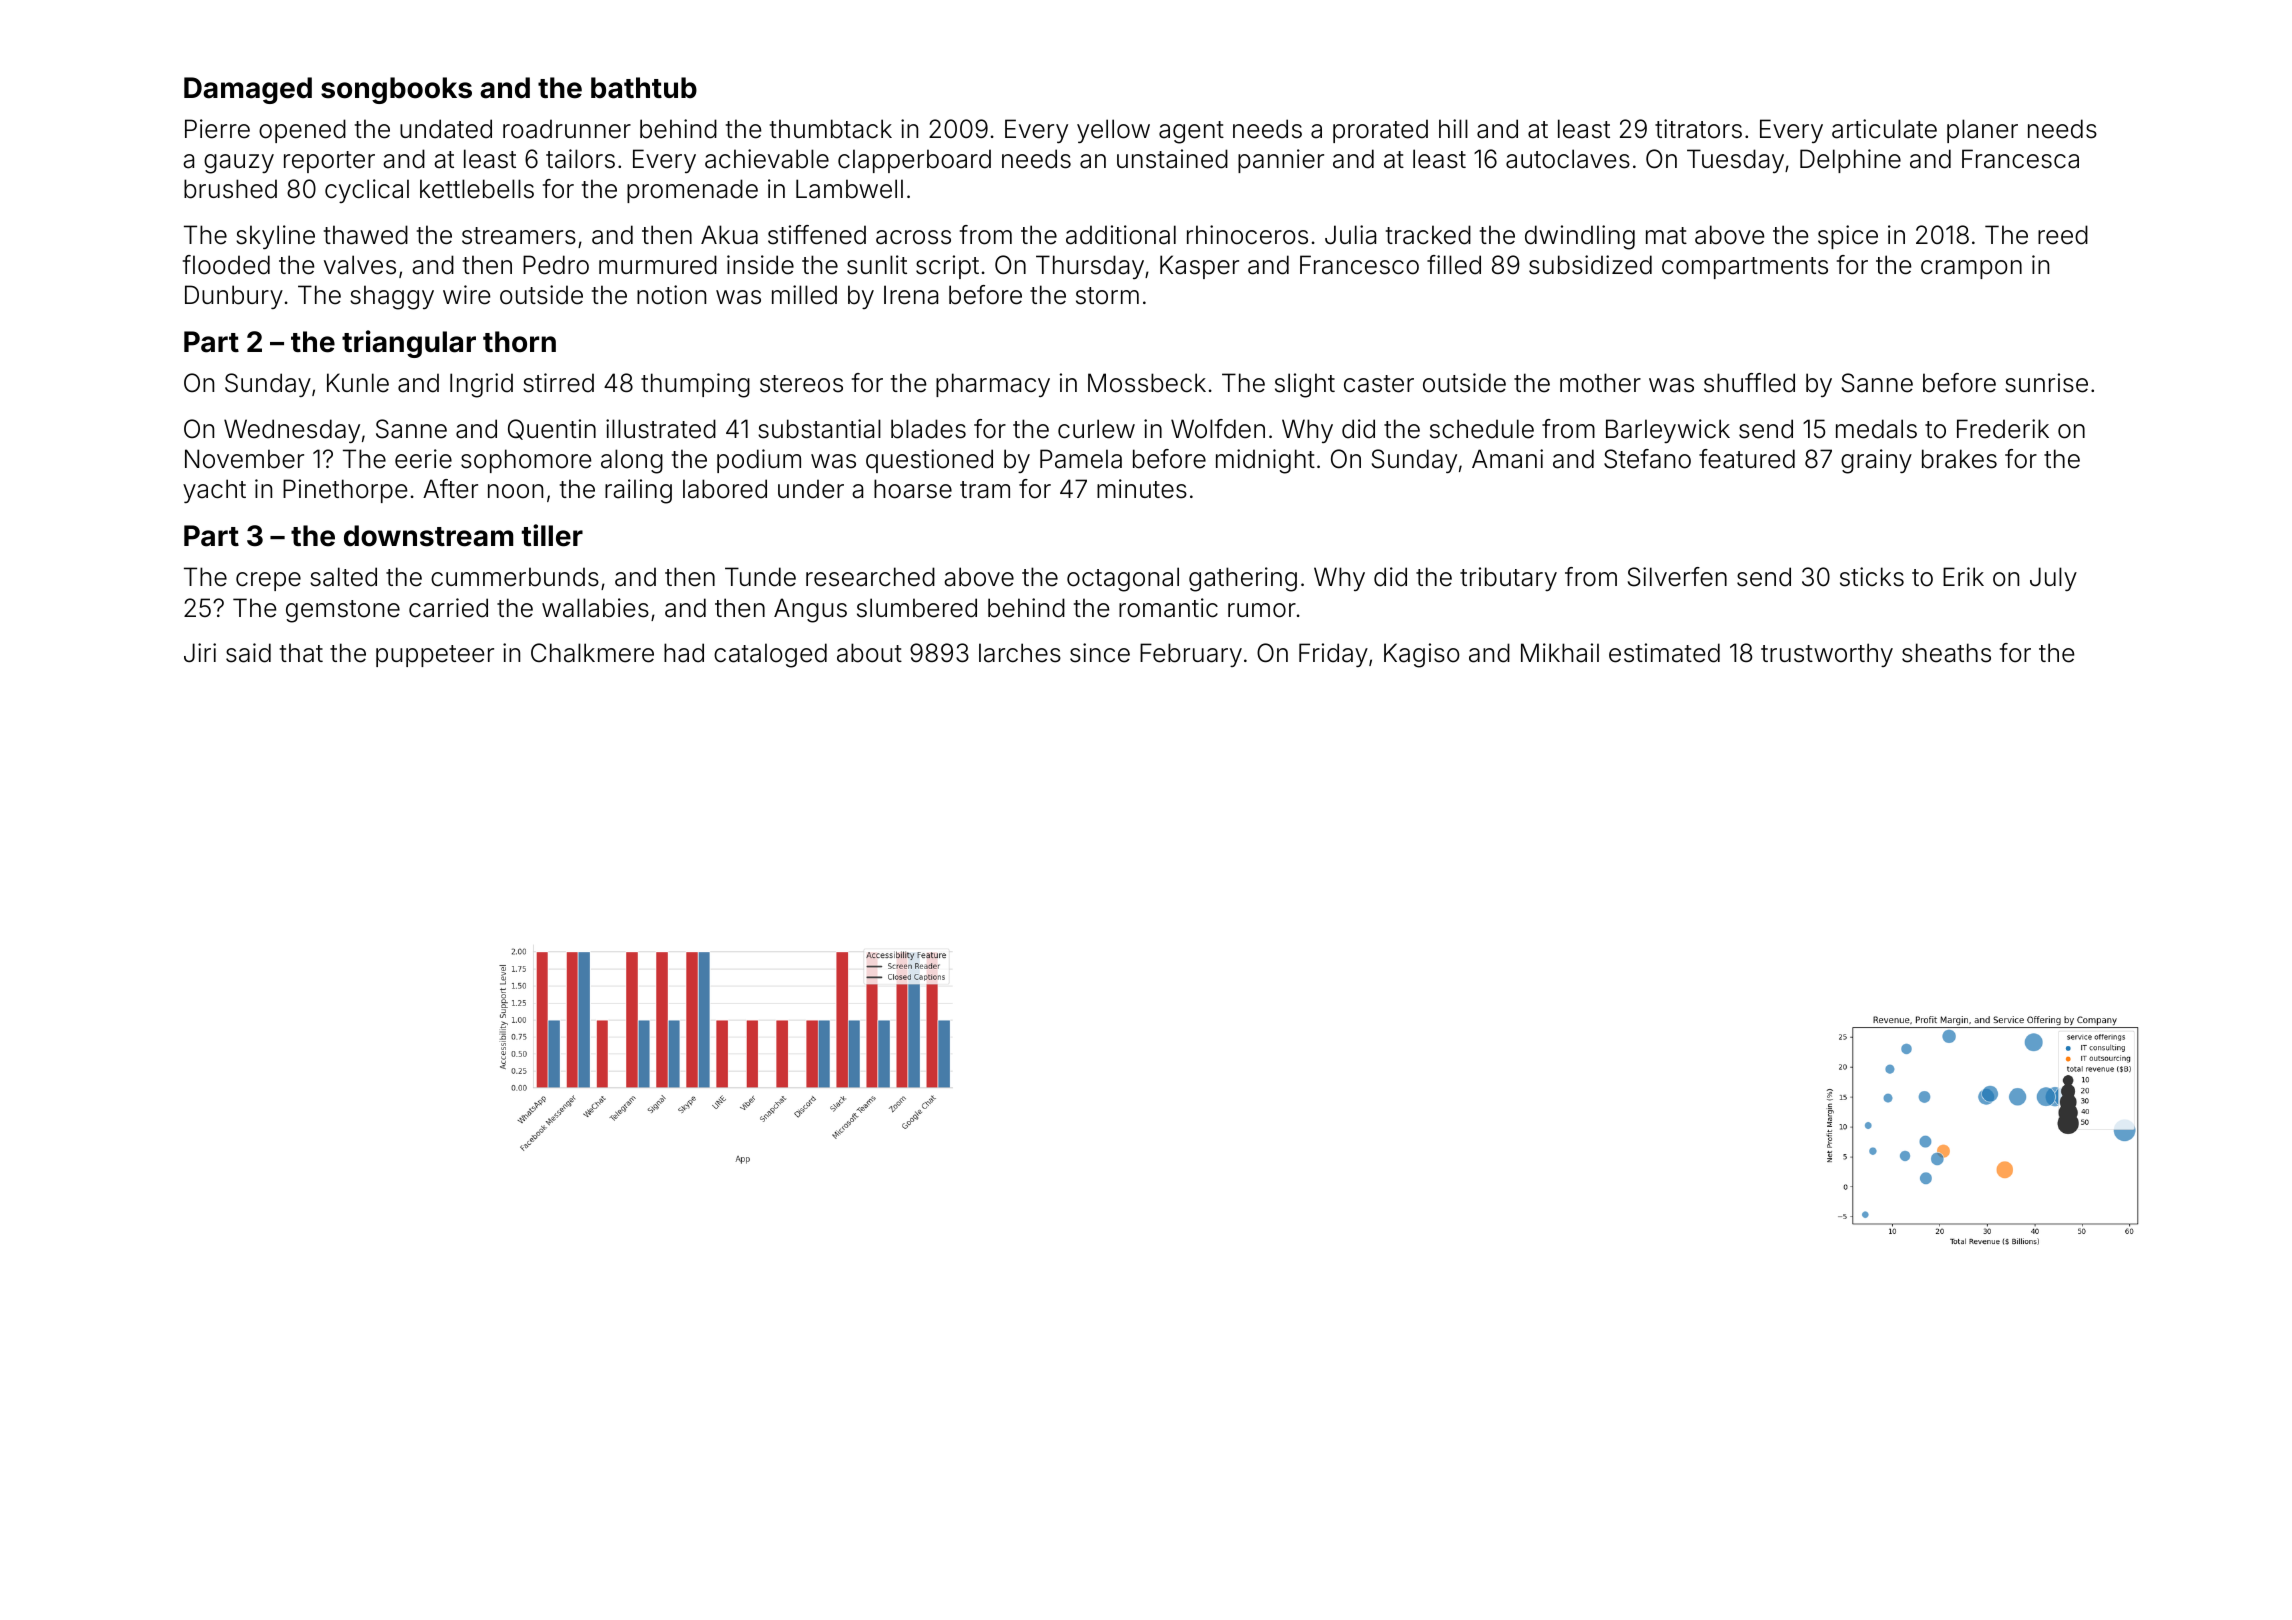 Image resolution: width=2292 pixels, height=1620 pixels. Describe the element at coordinates (214, 491) in the document. I see `yacht` at that location.
